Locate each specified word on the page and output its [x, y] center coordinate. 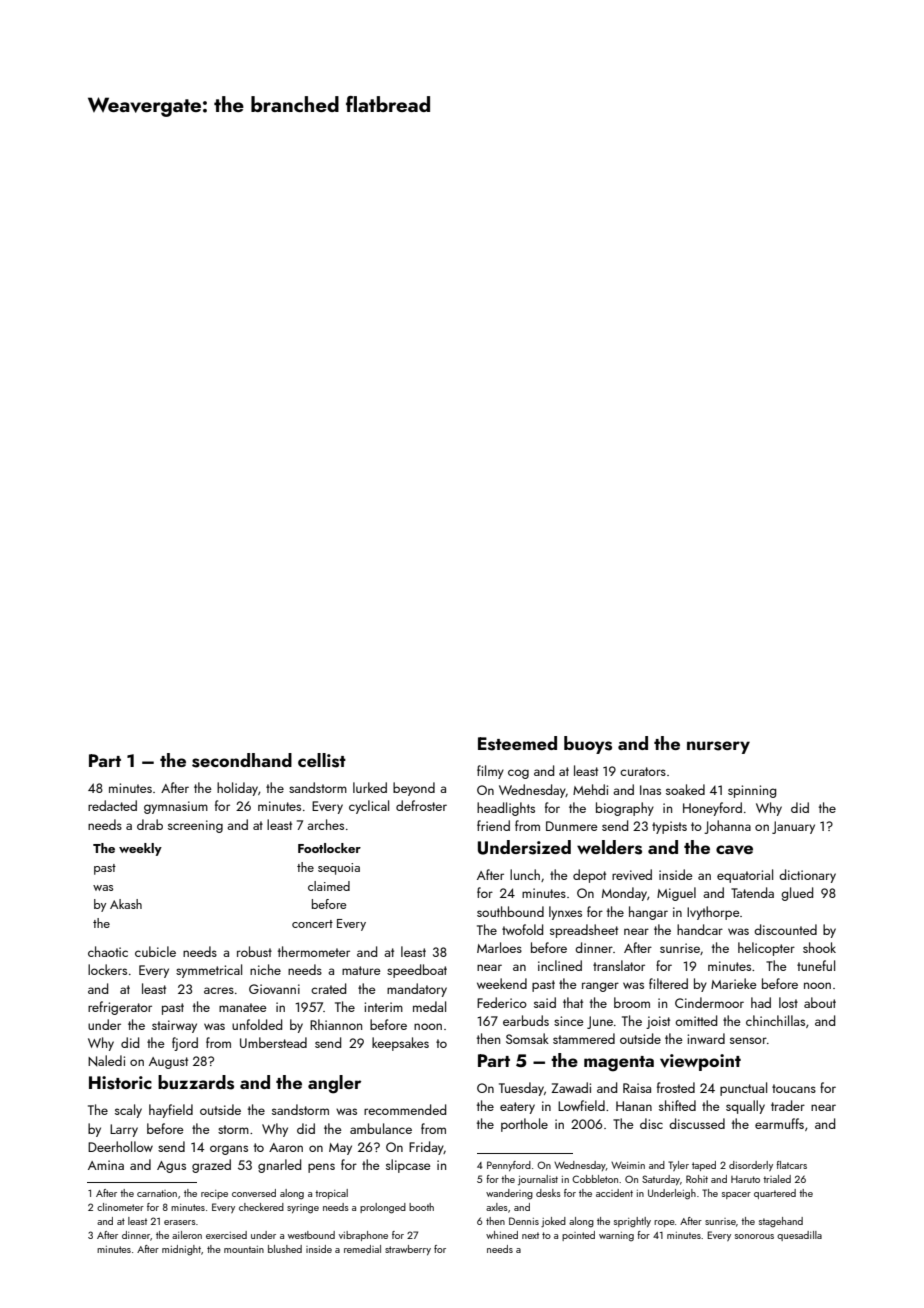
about [820, 1002]
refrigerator [120, 1008]
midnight [181, 1250]
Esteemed [517, 743]
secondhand [242, 760]
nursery [718, 747]
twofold [522, 929]
